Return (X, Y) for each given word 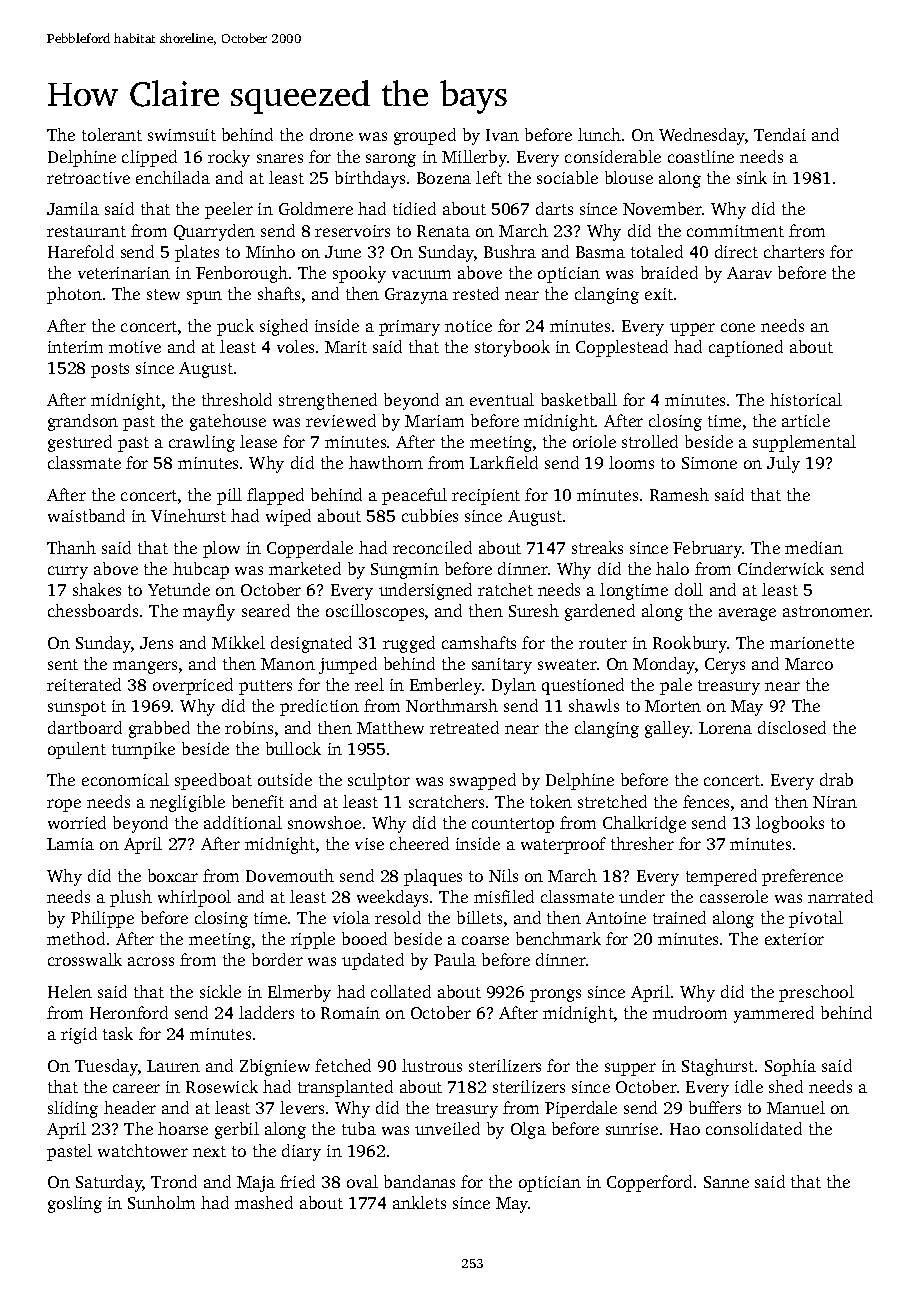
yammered (774, 1014)
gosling (75, 1204)
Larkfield (504, 462)
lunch (599, 134)
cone (738, 327)
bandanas (419, 1181)
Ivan (502, 135)
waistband (86, 515)
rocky (229, 158)
